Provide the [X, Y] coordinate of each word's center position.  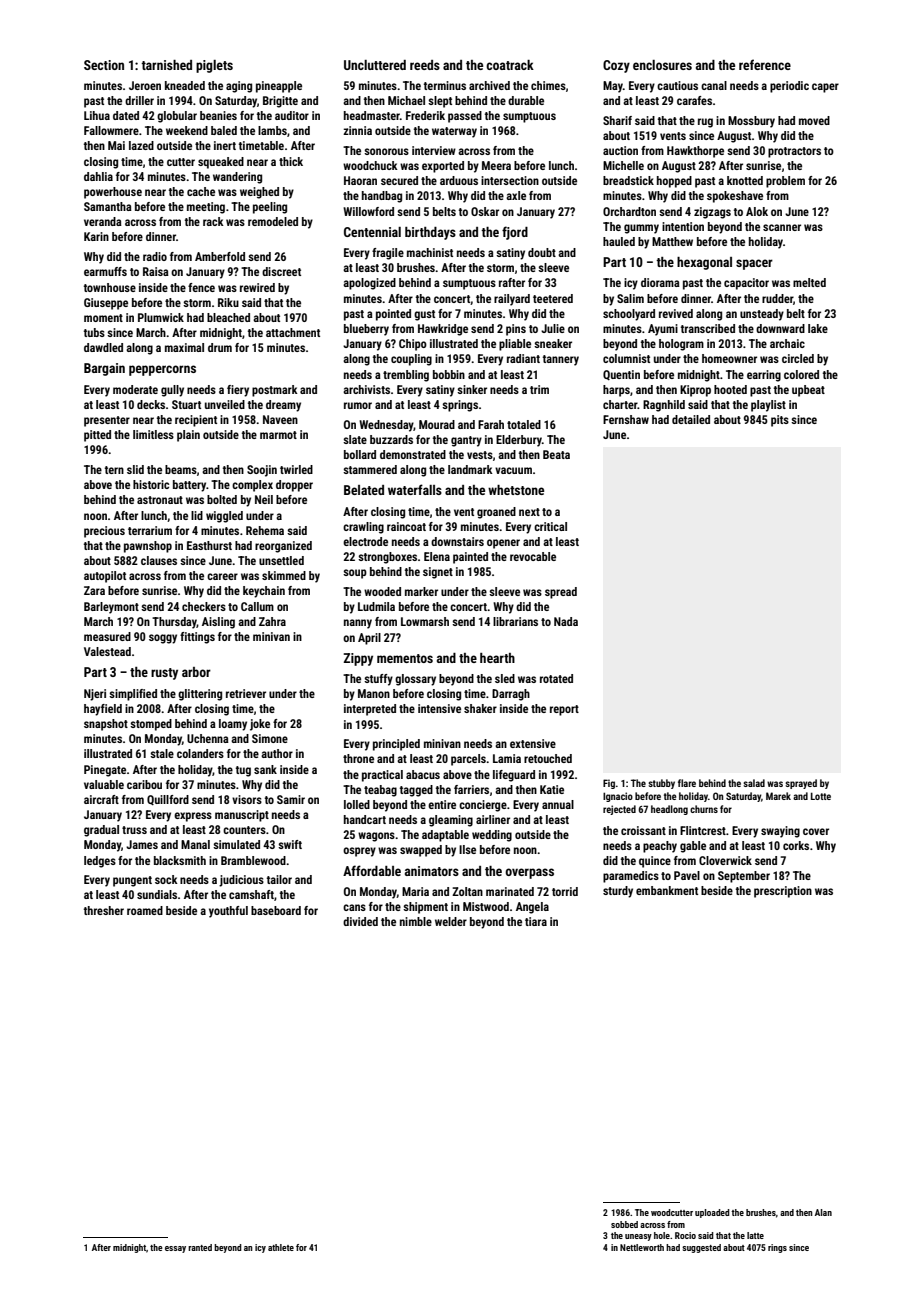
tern [114, 470]
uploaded [712, 1213]
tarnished [166, 65]
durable [526, 100]
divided [360, 921]
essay [175, 1249]
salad [754, 783]
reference [765, 64]
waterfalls [415, 489]
